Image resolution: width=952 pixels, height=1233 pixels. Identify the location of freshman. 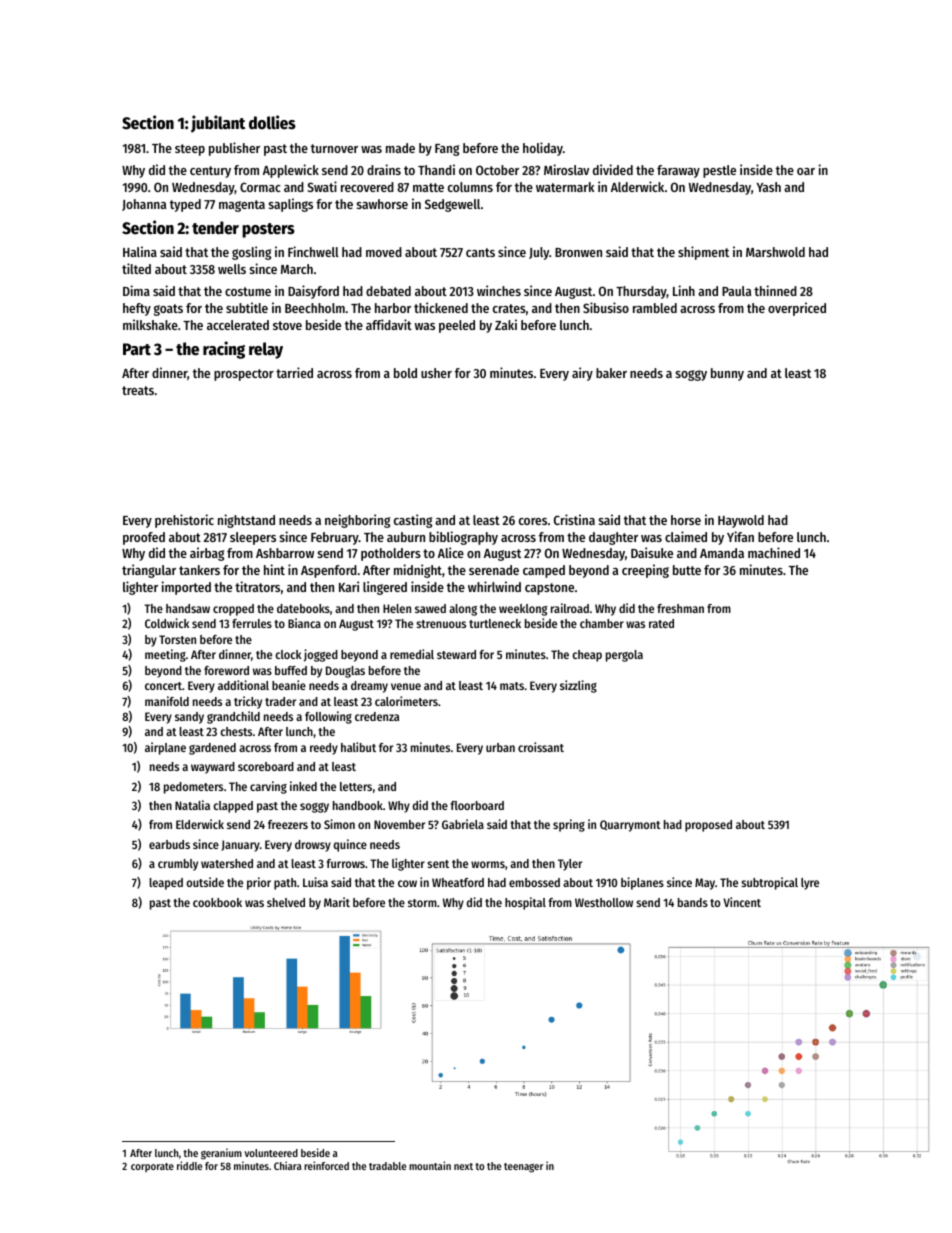
(680, 608).
